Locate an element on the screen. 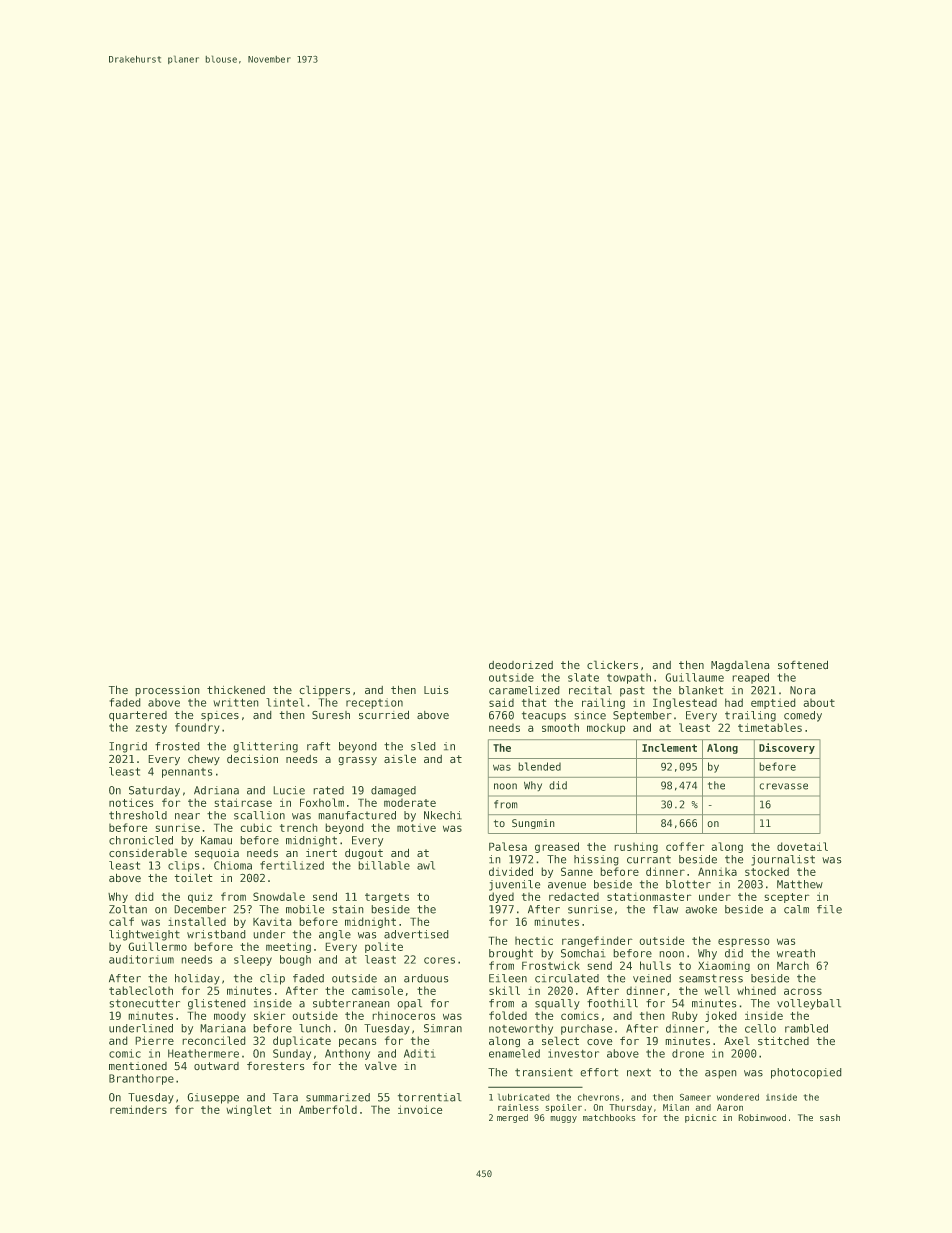 This screenshot has height=1233, width=952. Guillaume is located at coordinates (694, 677).
